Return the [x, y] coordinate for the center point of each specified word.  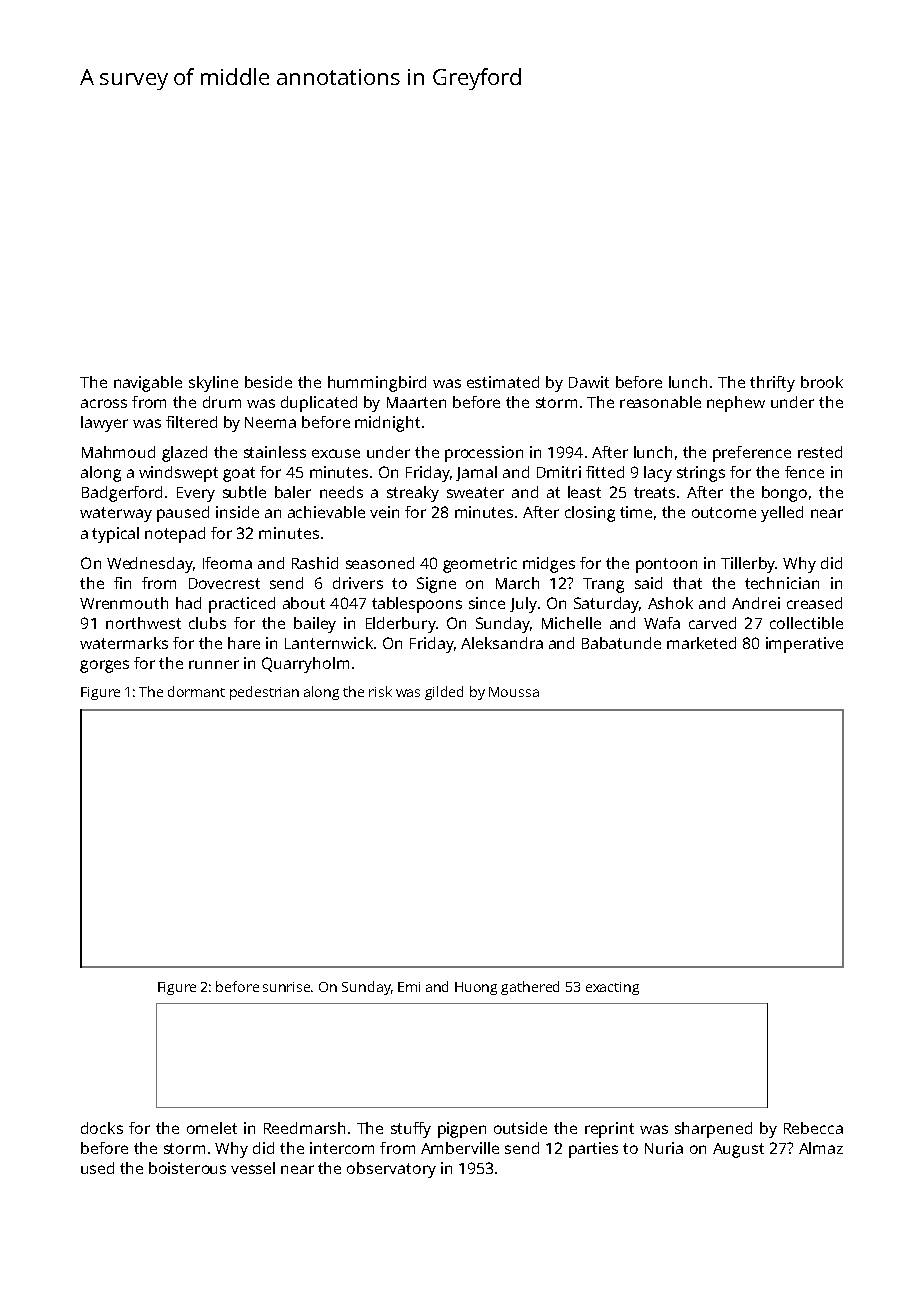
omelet [212, 1128]
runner [214, 664]
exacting [612, 988]
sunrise [287, 987]
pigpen [462, 1130]
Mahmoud [118, 452]
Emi [409, 987]
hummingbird [377, 384]
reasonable [660, 402]
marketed [701, 643]
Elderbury [401, 625]
